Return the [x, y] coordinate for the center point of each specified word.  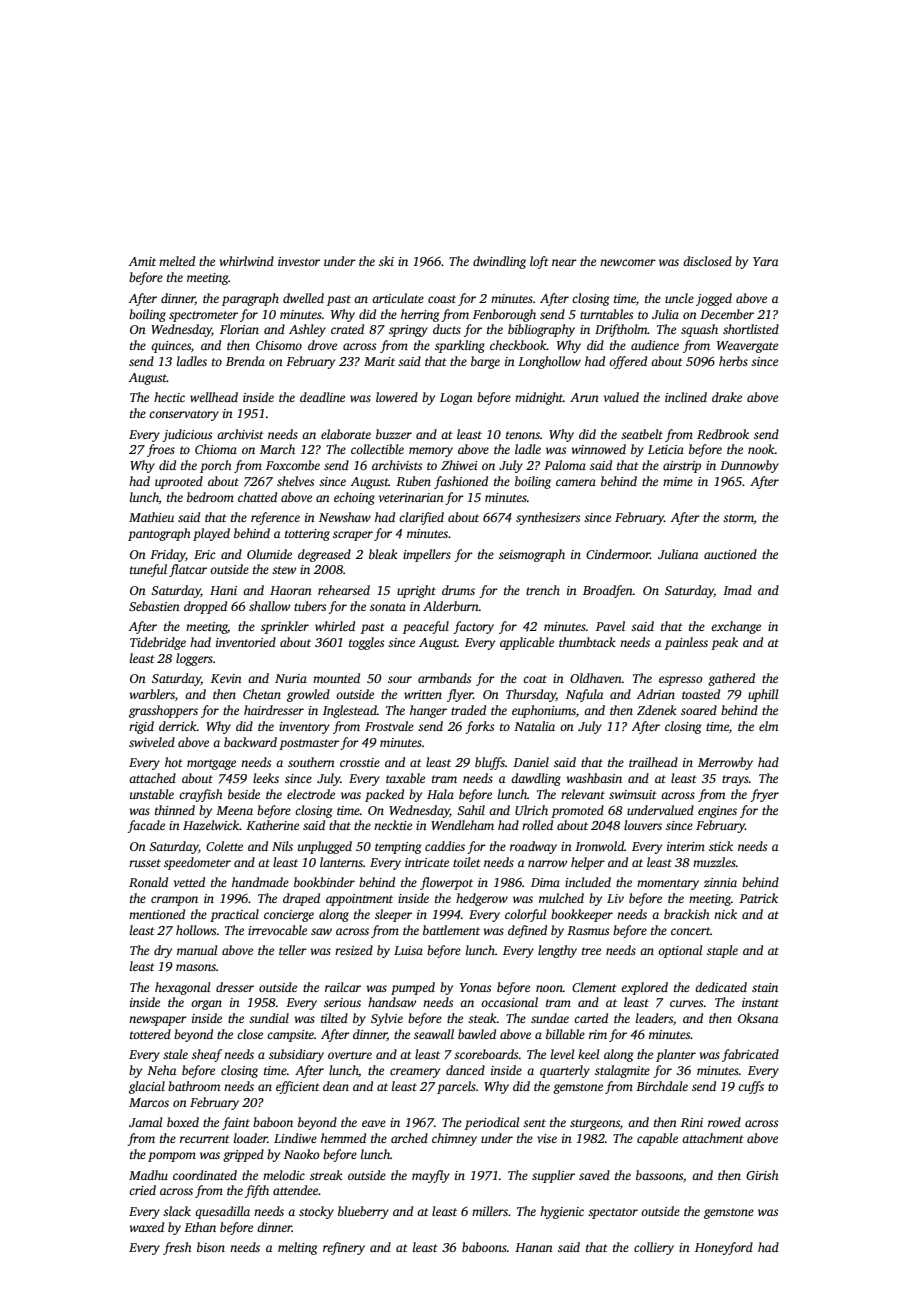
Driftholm [621, 330]
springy [408, 331]
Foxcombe [293, 465]
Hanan [534, 1247]
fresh [177, 1248]
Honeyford [724, 1248]
